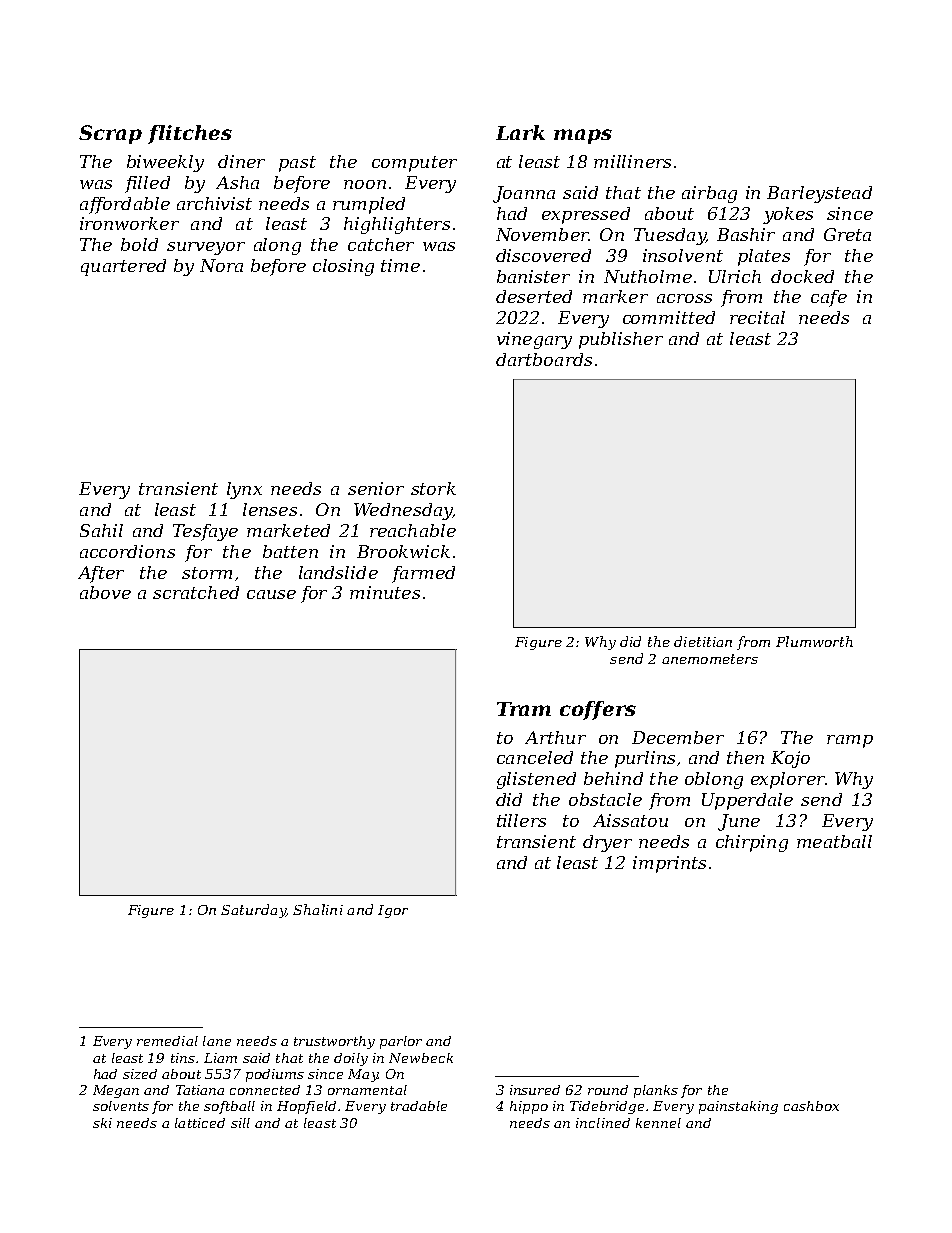 This screenshot has width=952, height=1233. I want to click on Plumworth, so click(814, 641).
